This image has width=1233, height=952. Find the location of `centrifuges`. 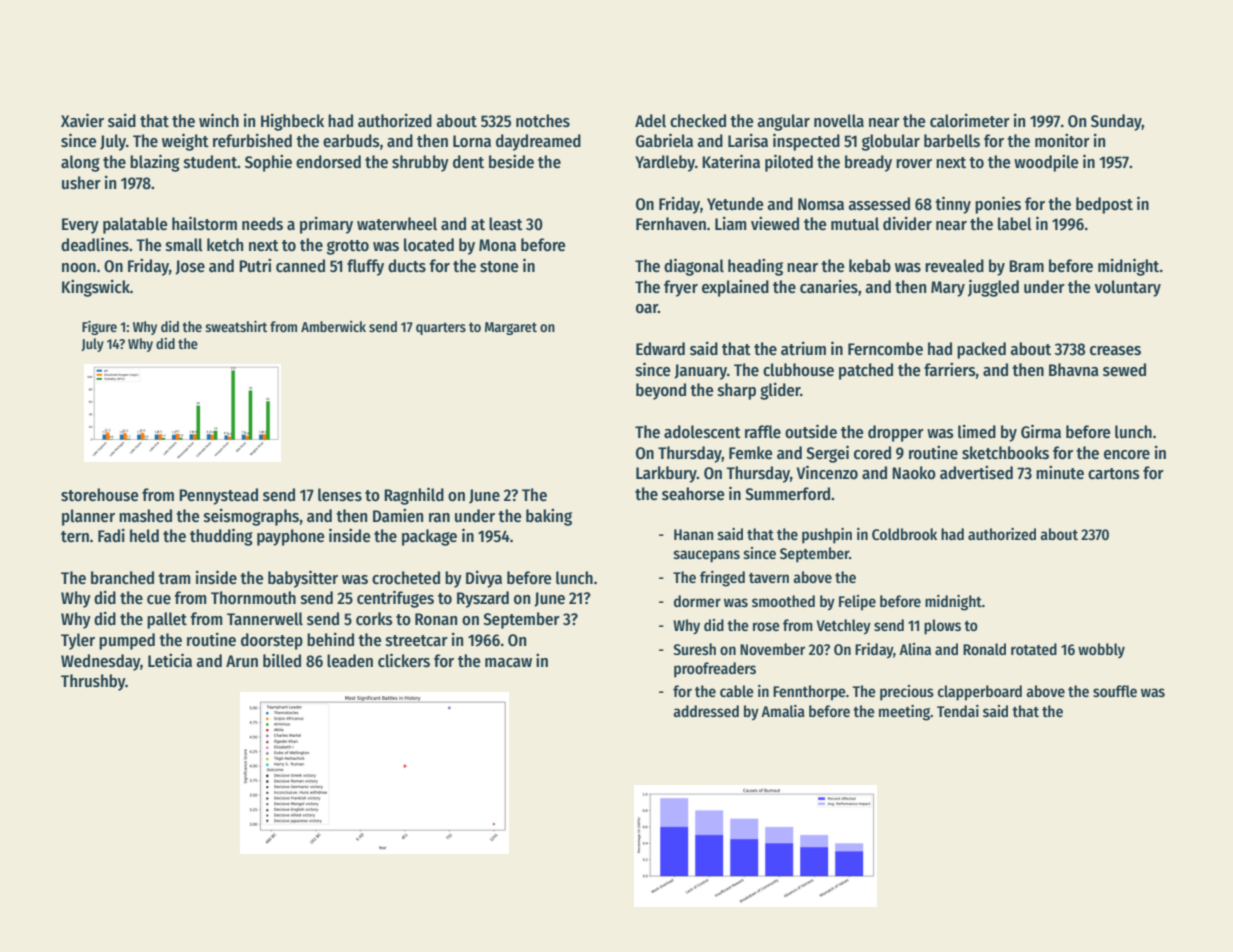

centrifuges is located at coordinates (395, 599).
